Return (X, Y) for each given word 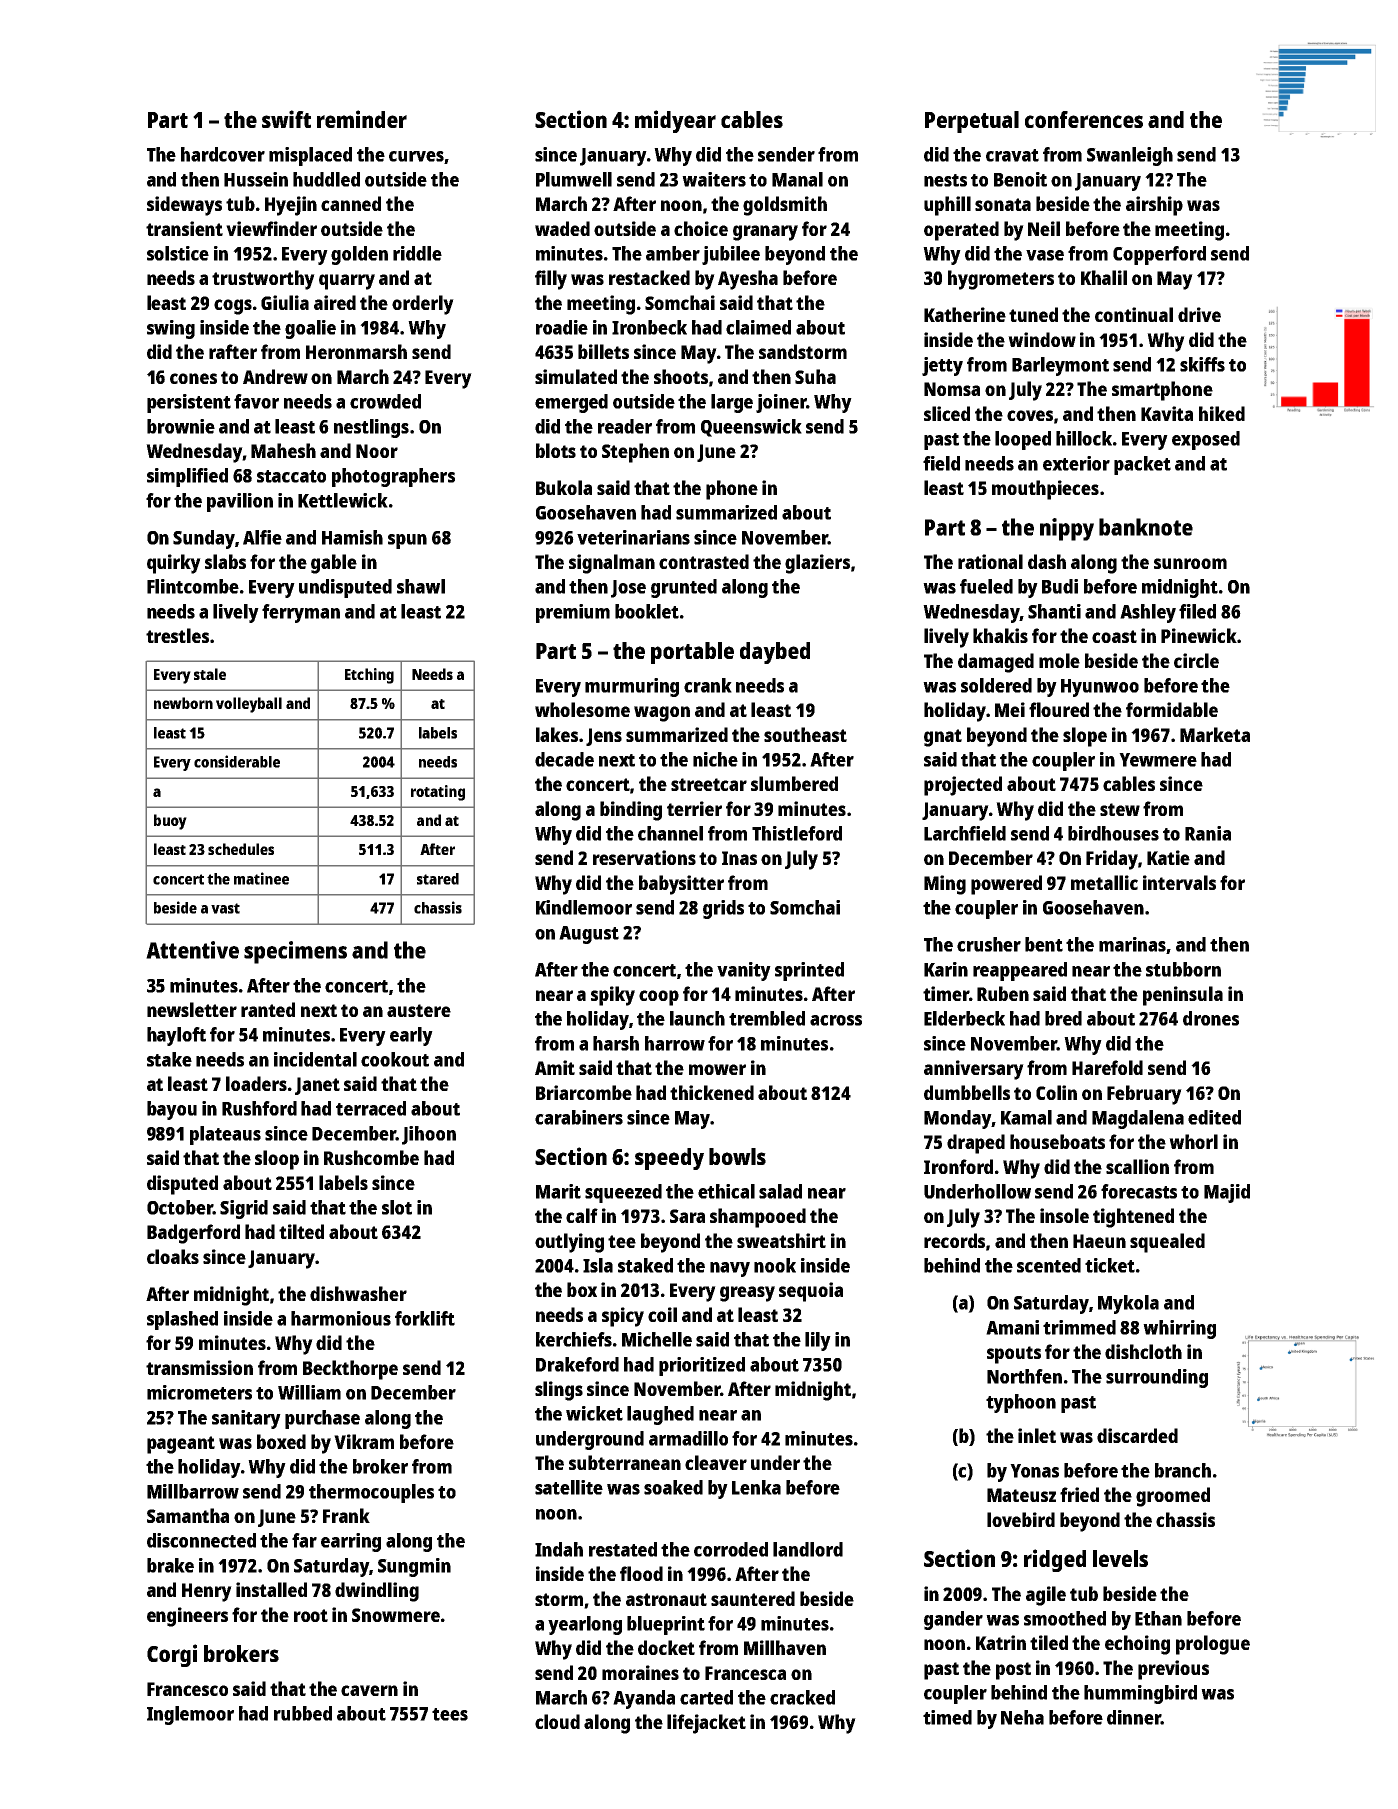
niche (715, 759)
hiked (1222, 413)
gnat (943, 738)
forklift (425, 1318)
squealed (1167, 1243)
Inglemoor (190, 1715)
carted (706, 1697)
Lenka (756, 1487)
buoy (170, 822)
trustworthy (263, 280)
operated (961, 231)
